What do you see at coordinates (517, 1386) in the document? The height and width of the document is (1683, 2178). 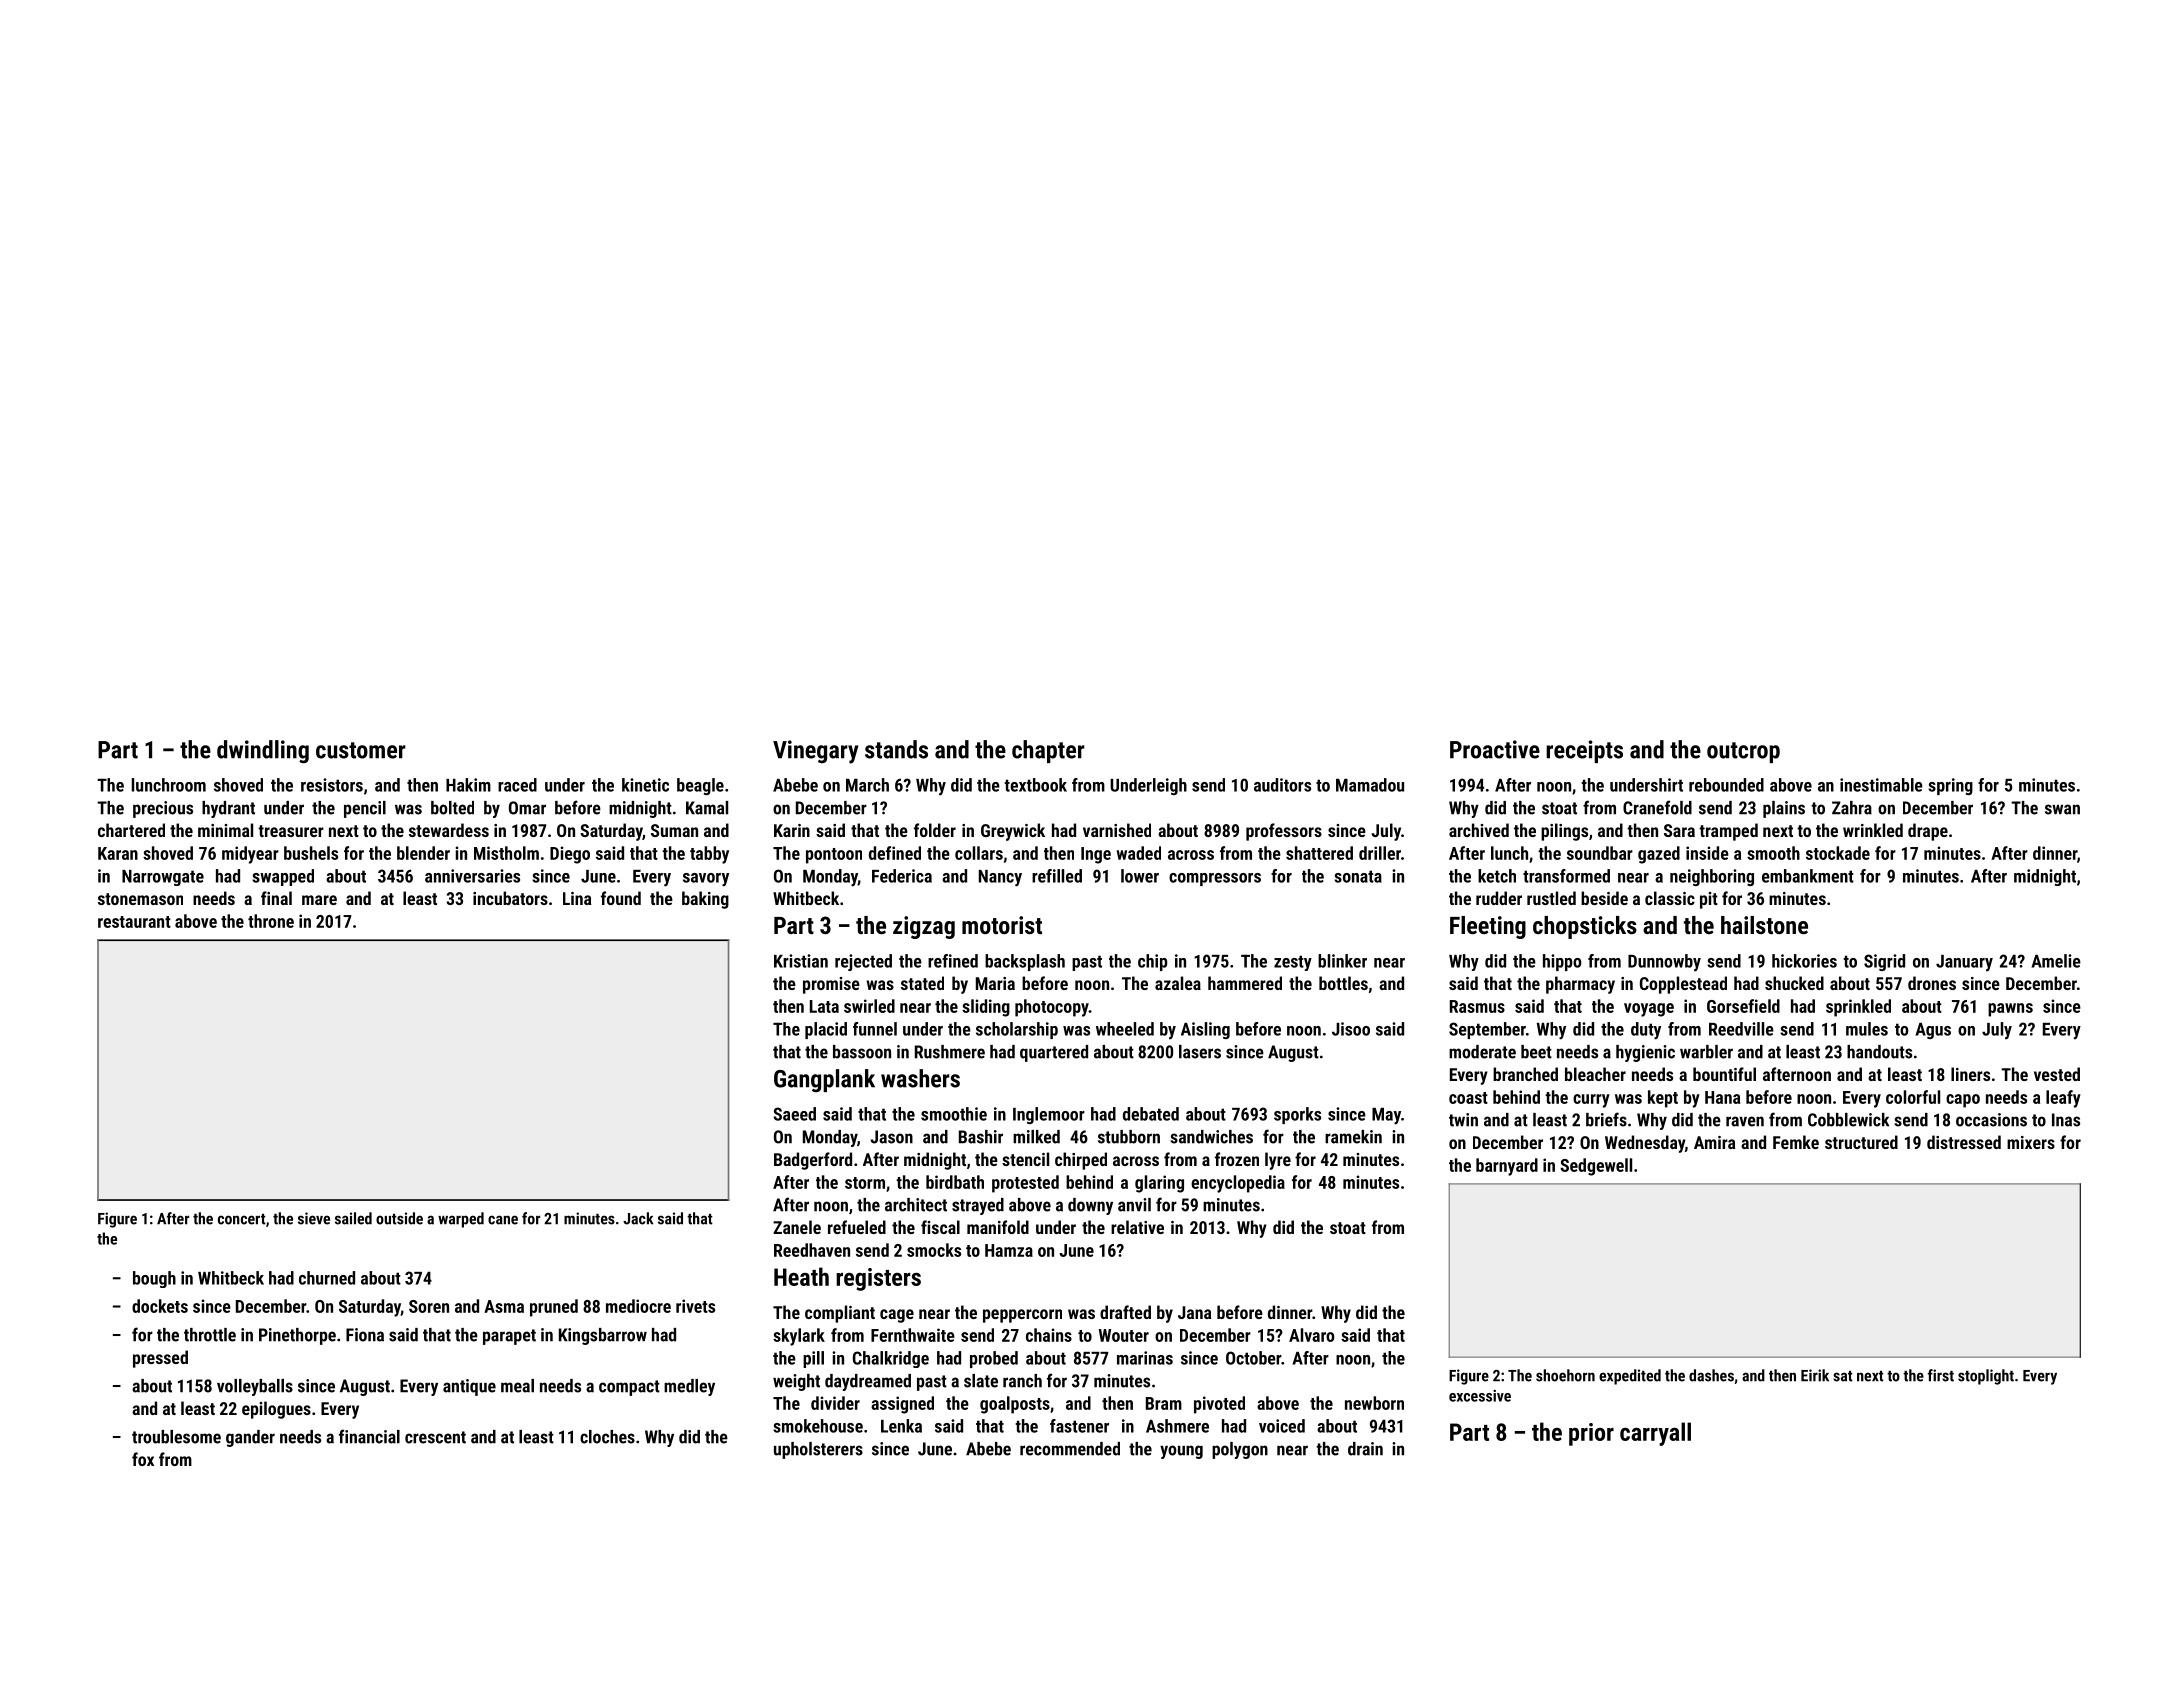 I see `meal` at bounding box center [517, 1386].
